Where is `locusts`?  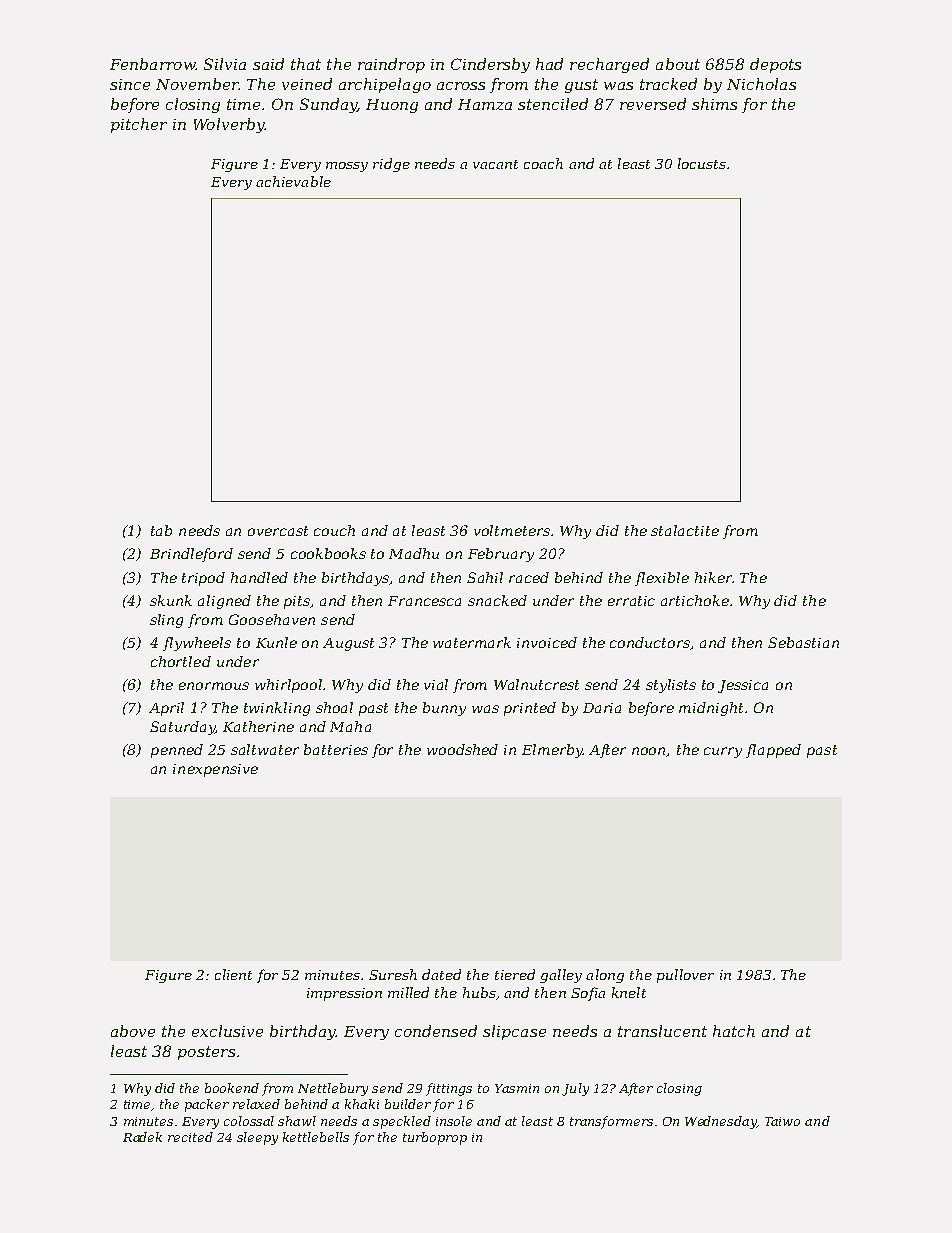
locusts is located at coordinates (702, 163).
